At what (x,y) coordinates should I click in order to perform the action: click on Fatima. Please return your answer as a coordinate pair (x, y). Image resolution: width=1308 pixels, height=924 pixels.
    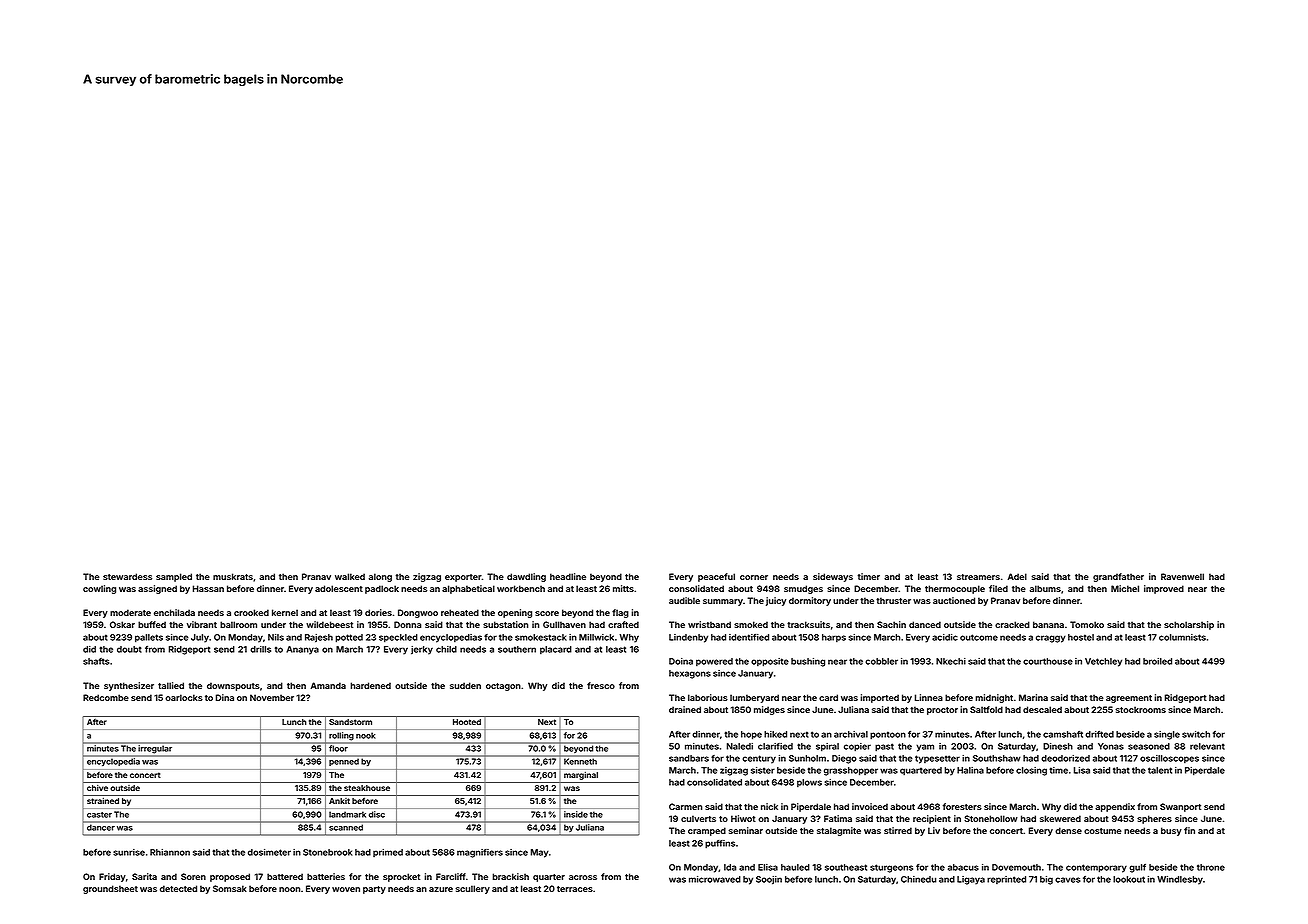
    Looking at the image, I should click on (838, 818).
